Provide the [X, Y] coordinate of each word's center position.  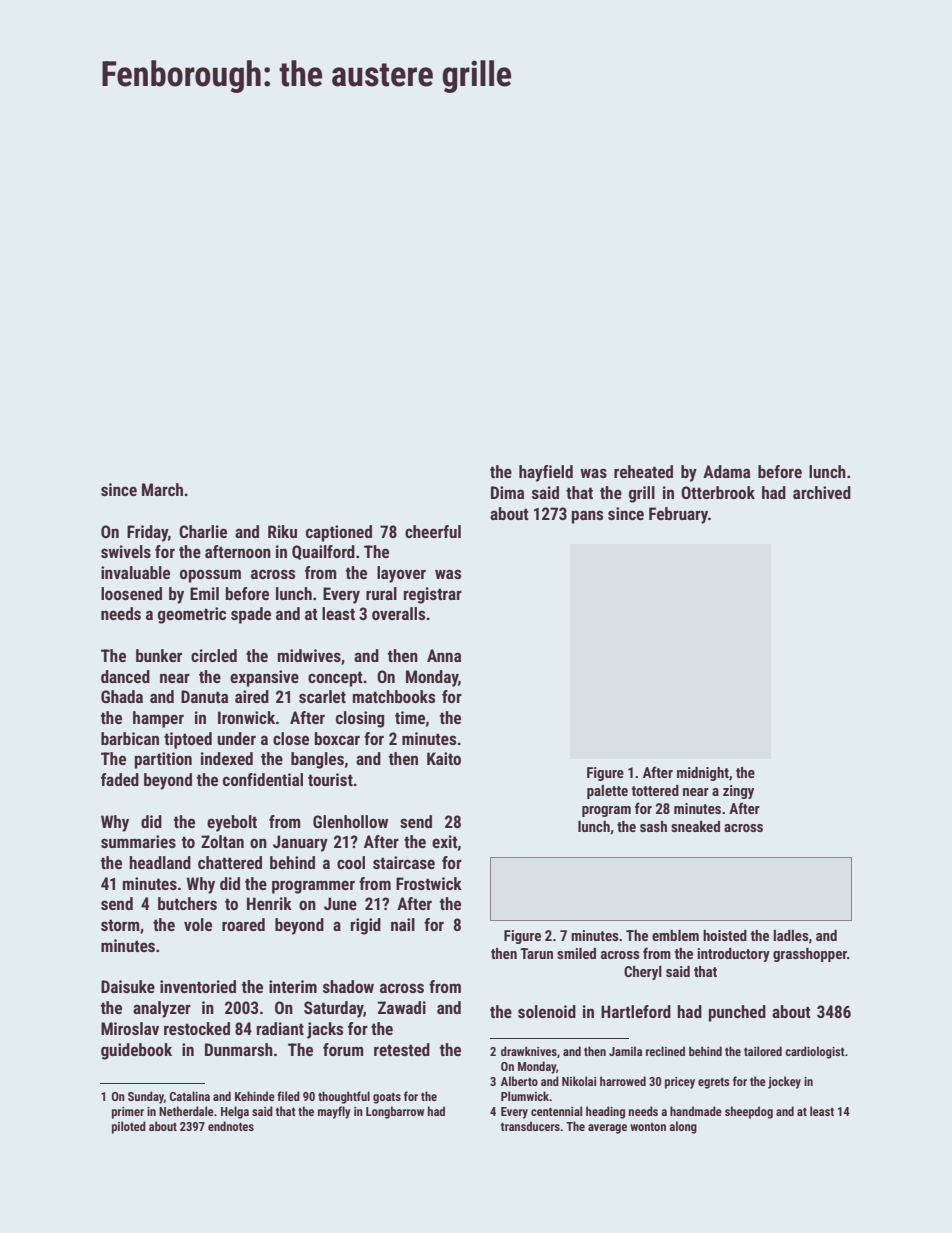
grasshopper [810, 955]
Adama [726, 471]
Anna [444, 655]
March [162, 489]
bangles [317, 760]
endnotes [231, 1126]
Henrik [269, 903]
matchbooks [394, 696]
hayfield [546, 473]
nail [403, 924]
